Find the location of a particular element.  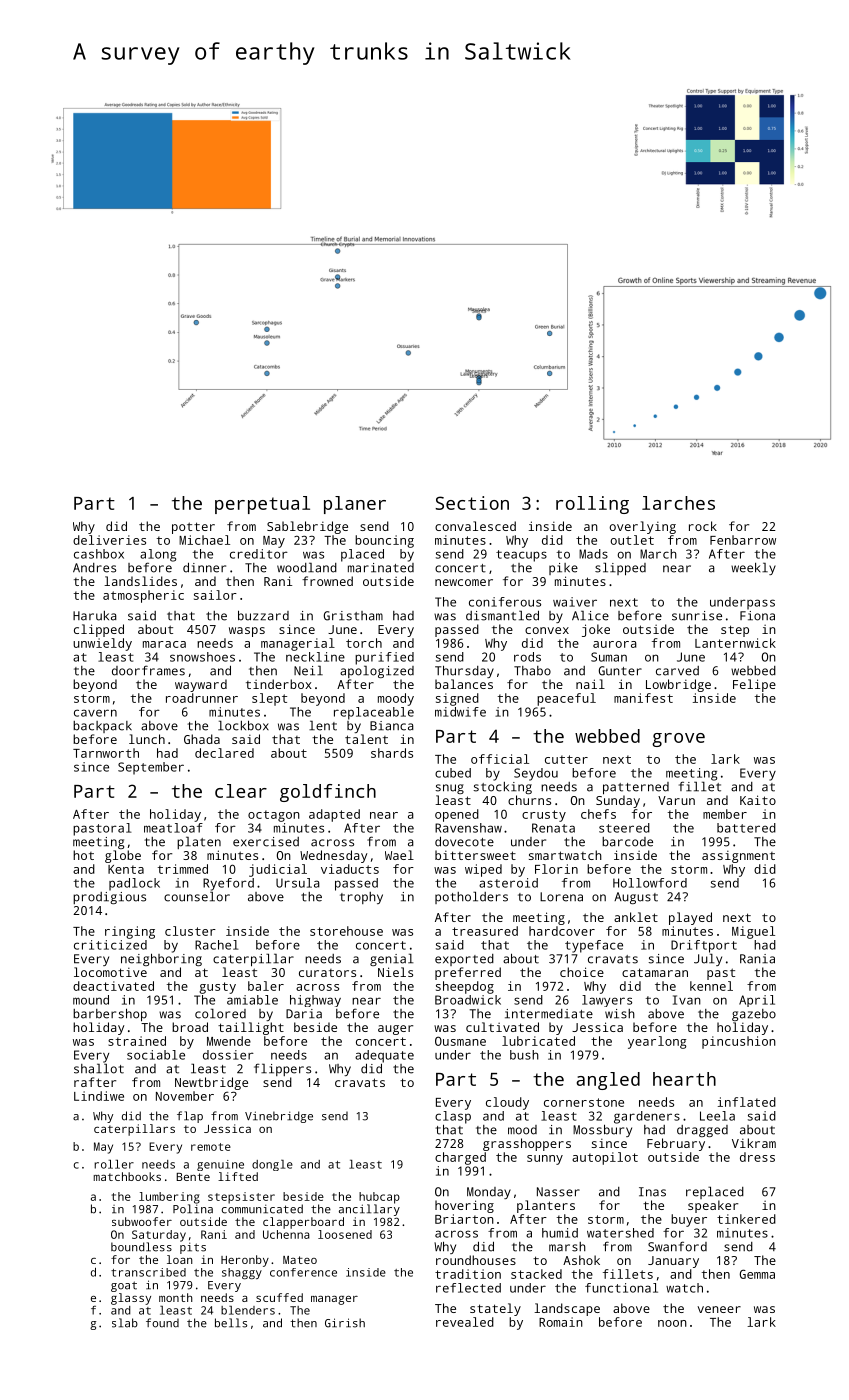

planer is located at coordinates (355, 505).
